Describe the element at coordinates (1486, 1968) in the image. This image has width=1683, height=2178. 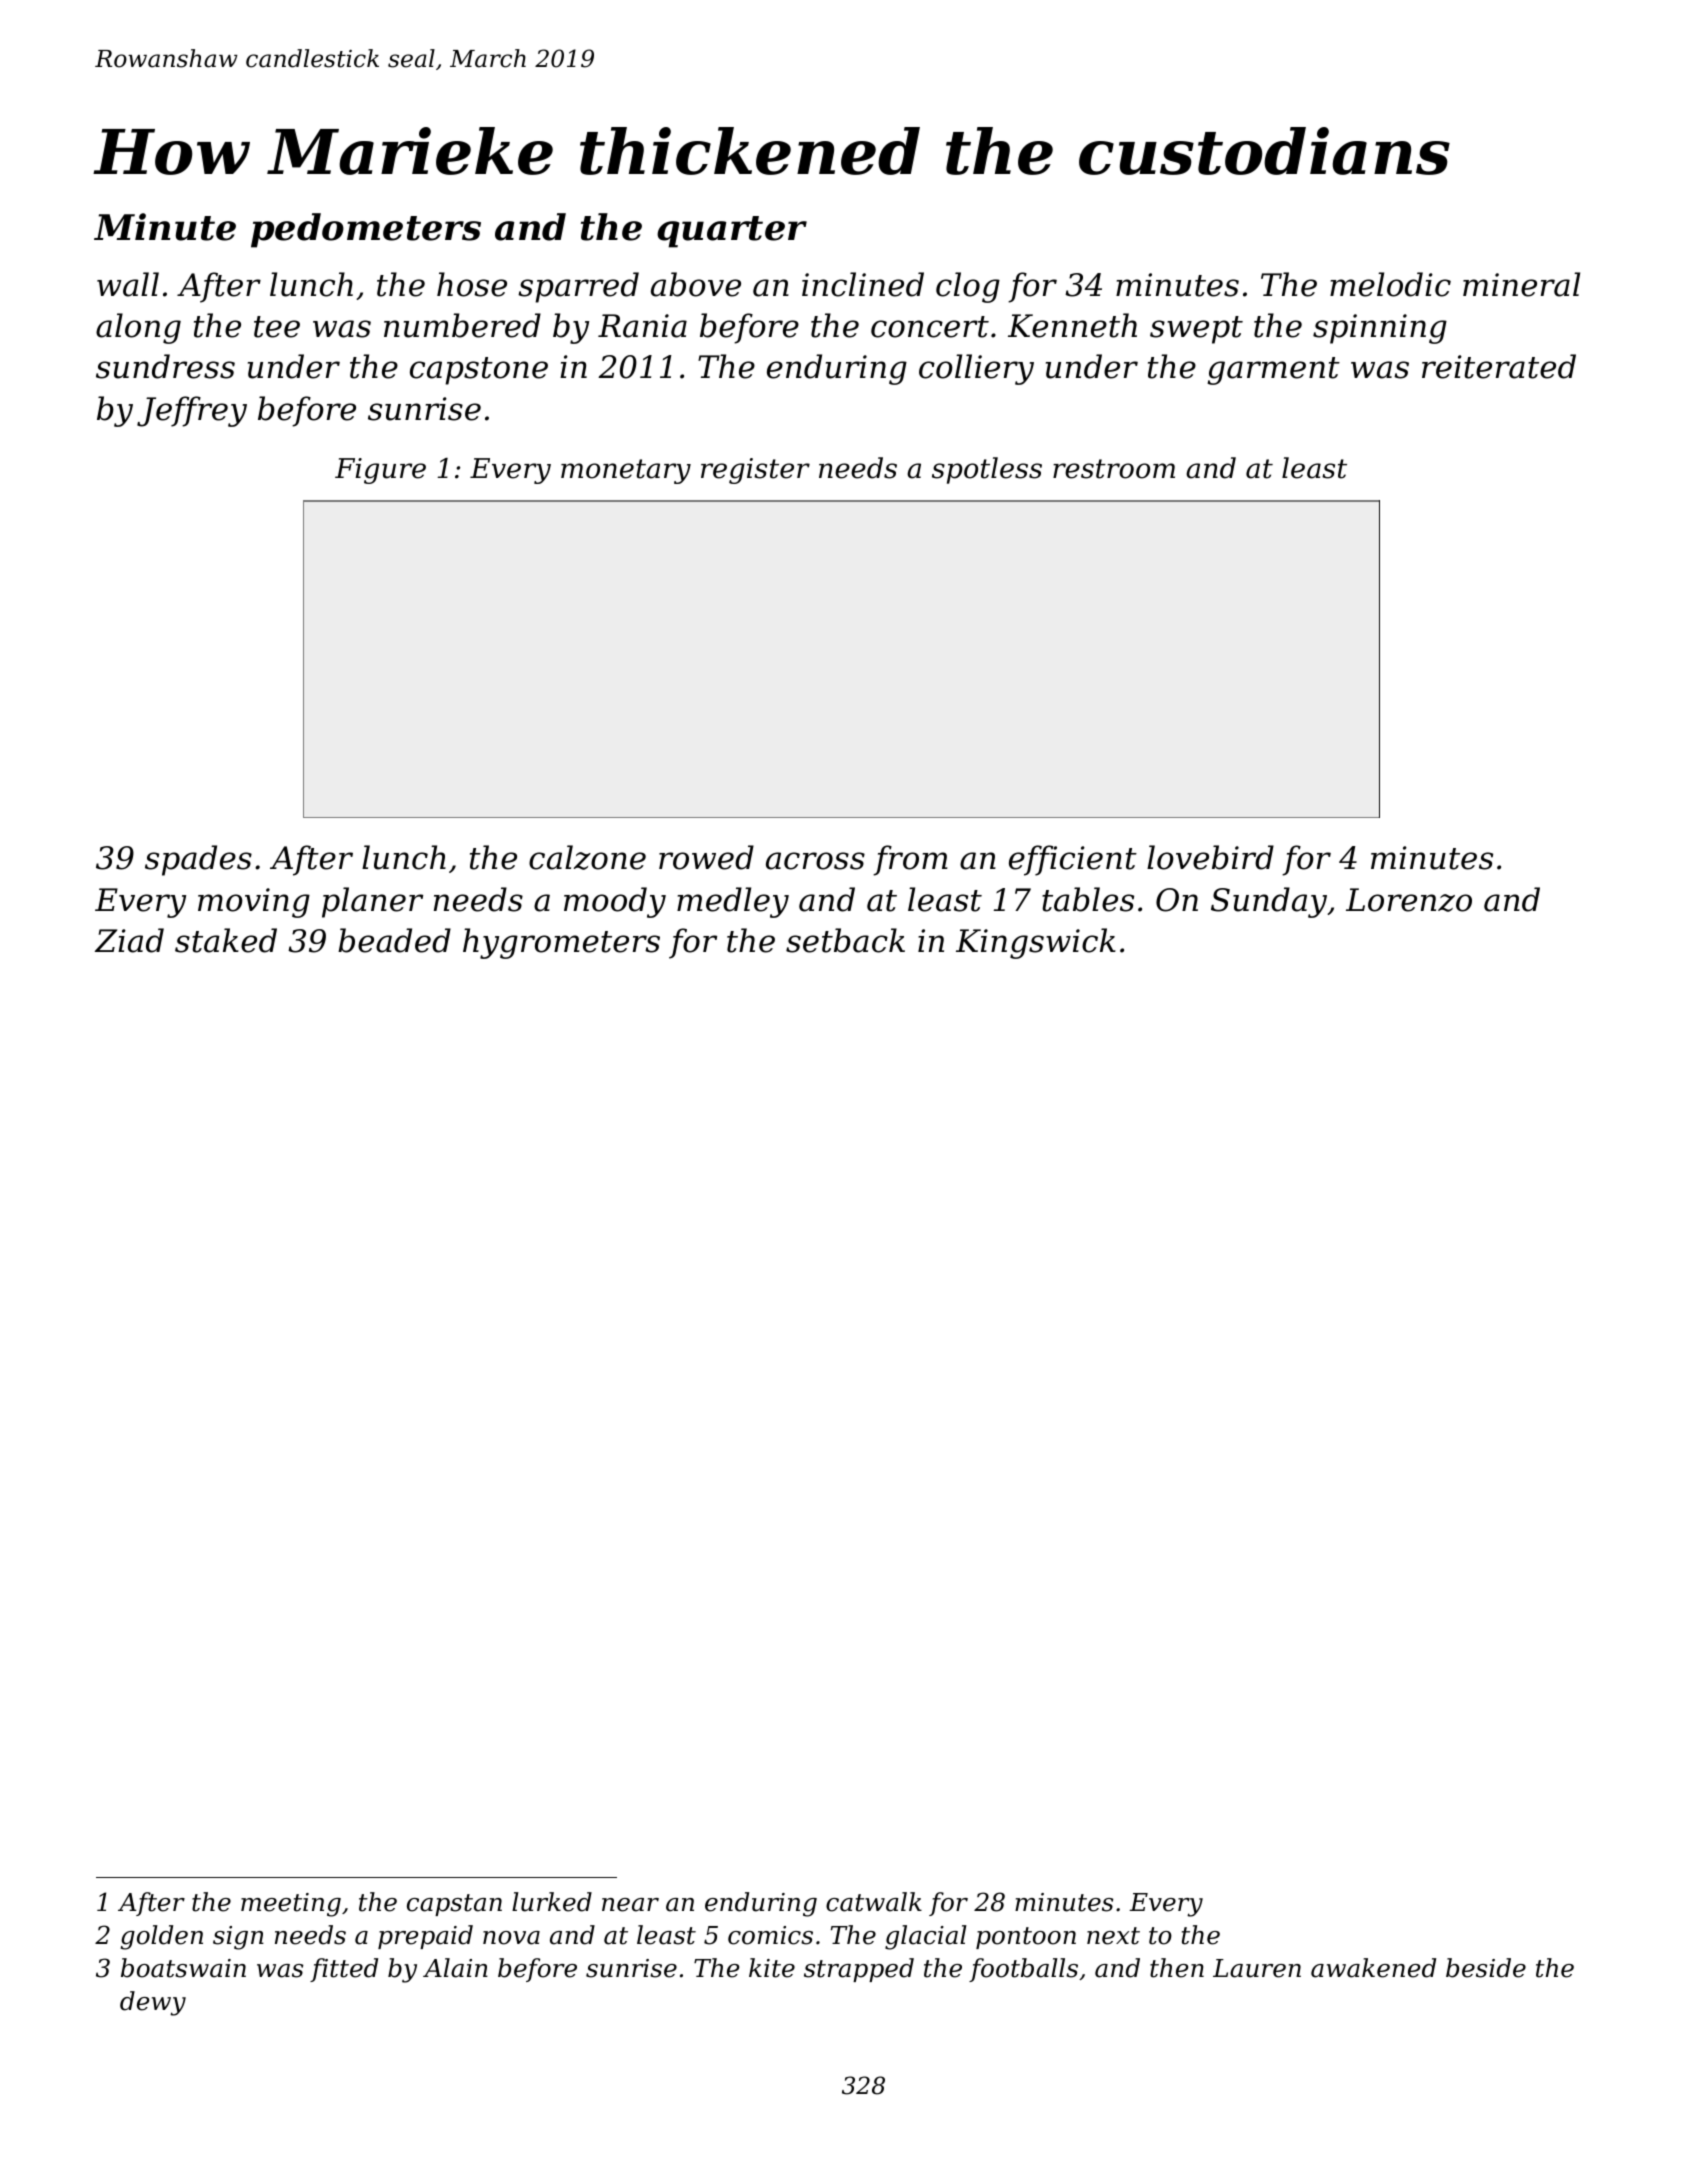
I see `beside` at that location.
